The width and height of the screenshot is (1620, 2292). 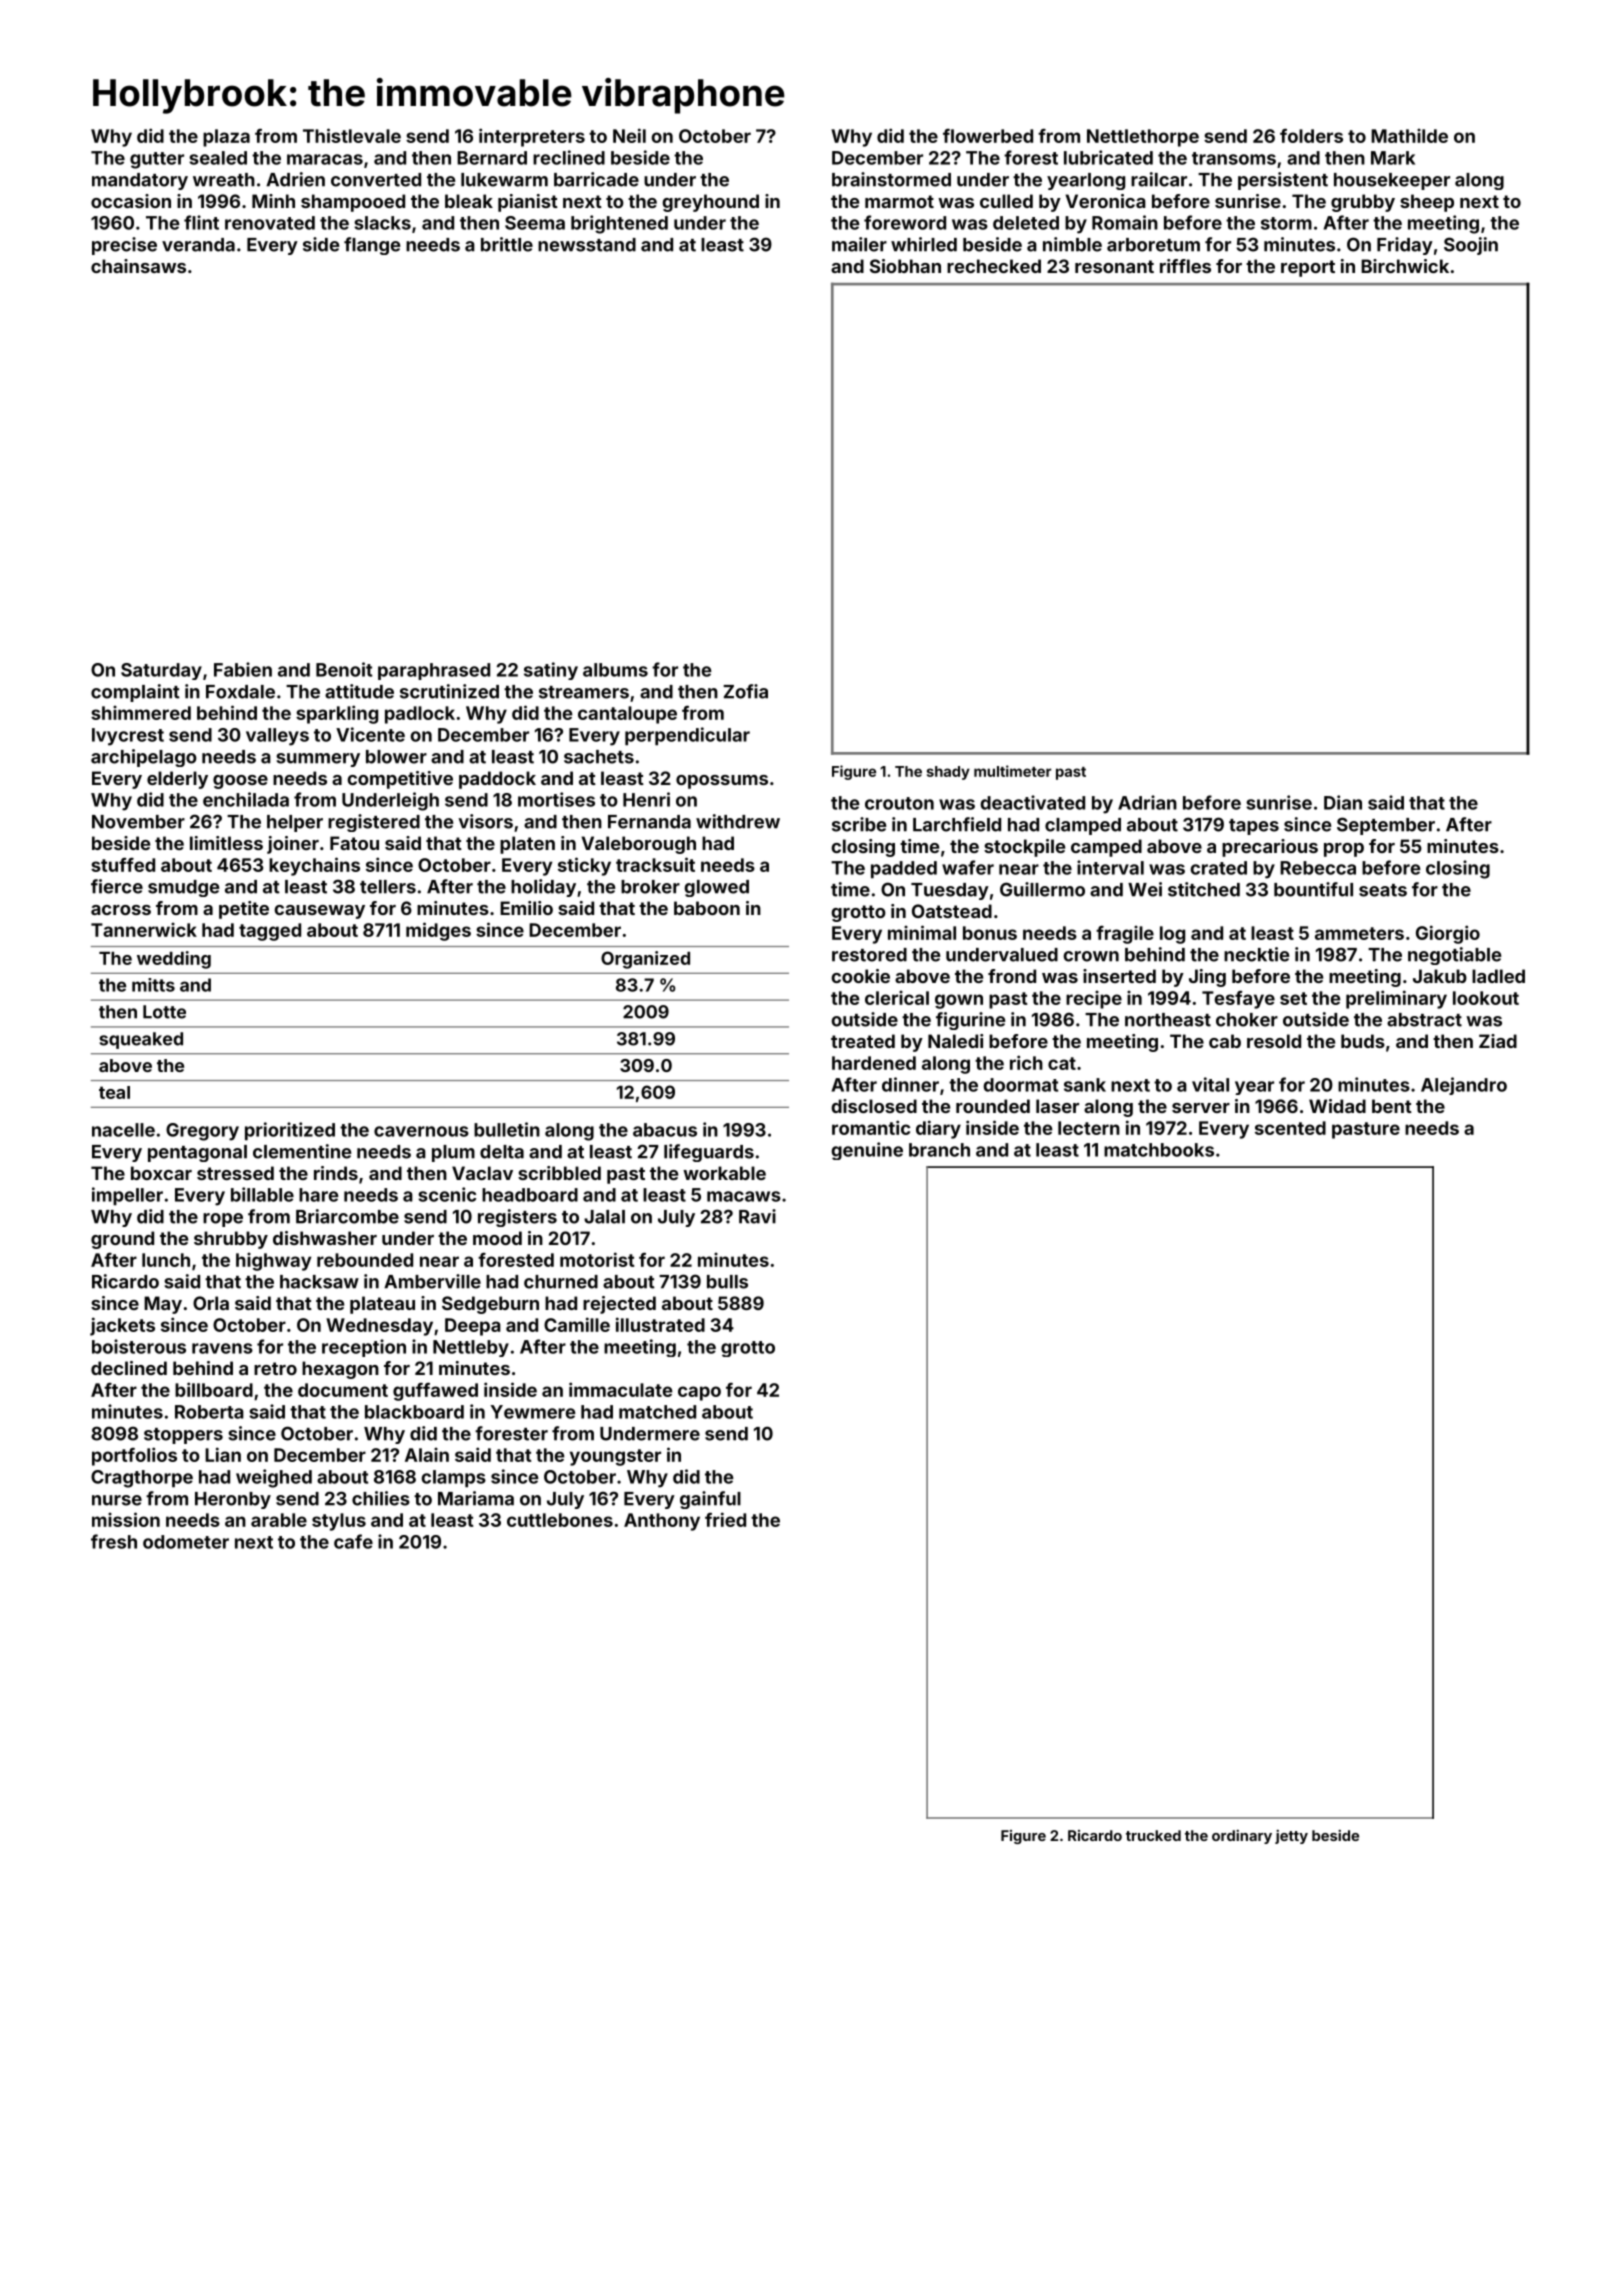 I want to click on Mathilde, so click(x=1409, y=136).
